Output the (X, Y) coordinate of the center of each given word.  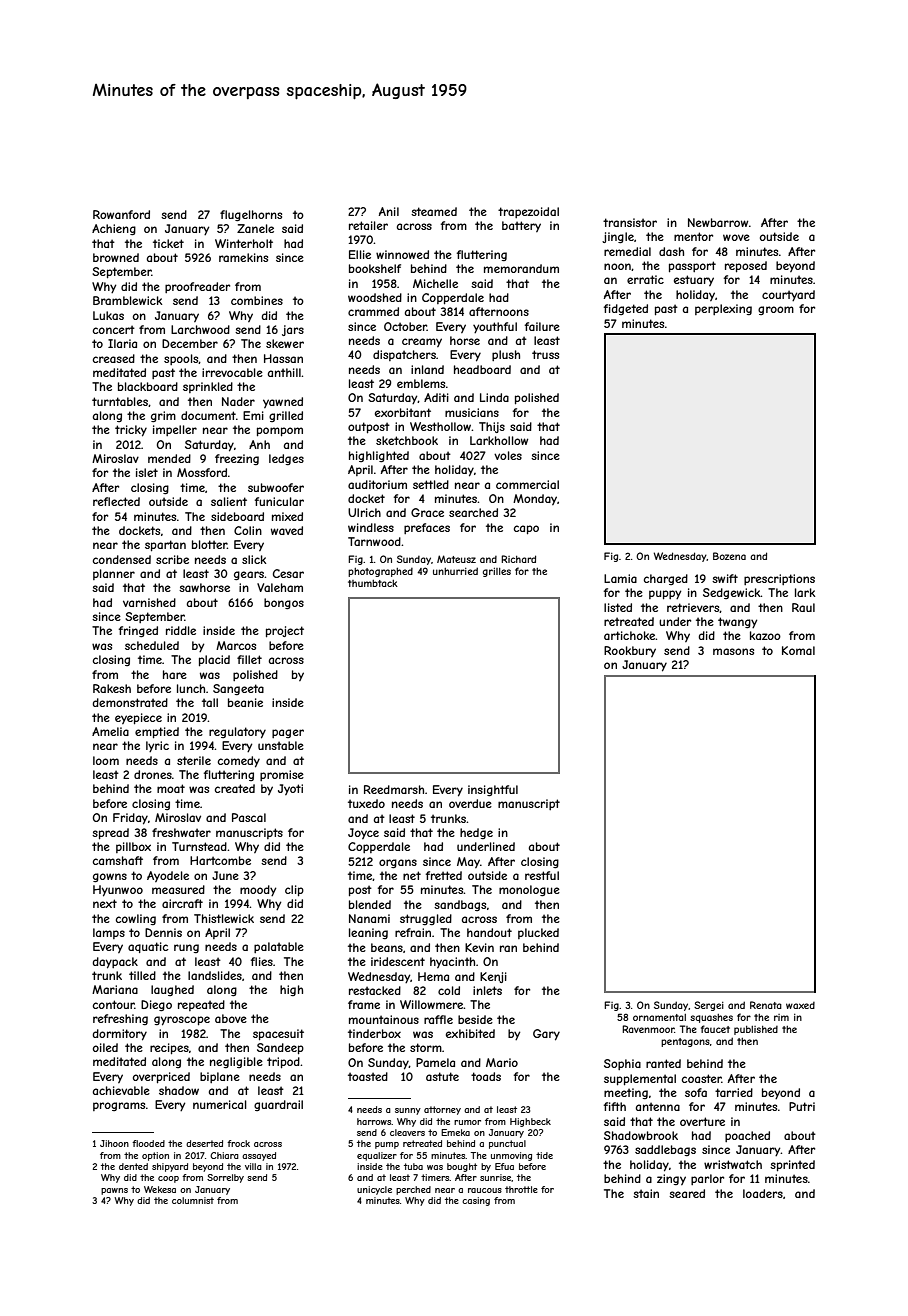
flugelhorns (251, 216)
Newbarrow (718, 222)
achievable (121, 1090)
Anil (389, 211)
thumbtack (373, 583)
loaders (763, 1193)
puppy (665, 594)
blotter (209, 544)
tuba (413, 1166)
